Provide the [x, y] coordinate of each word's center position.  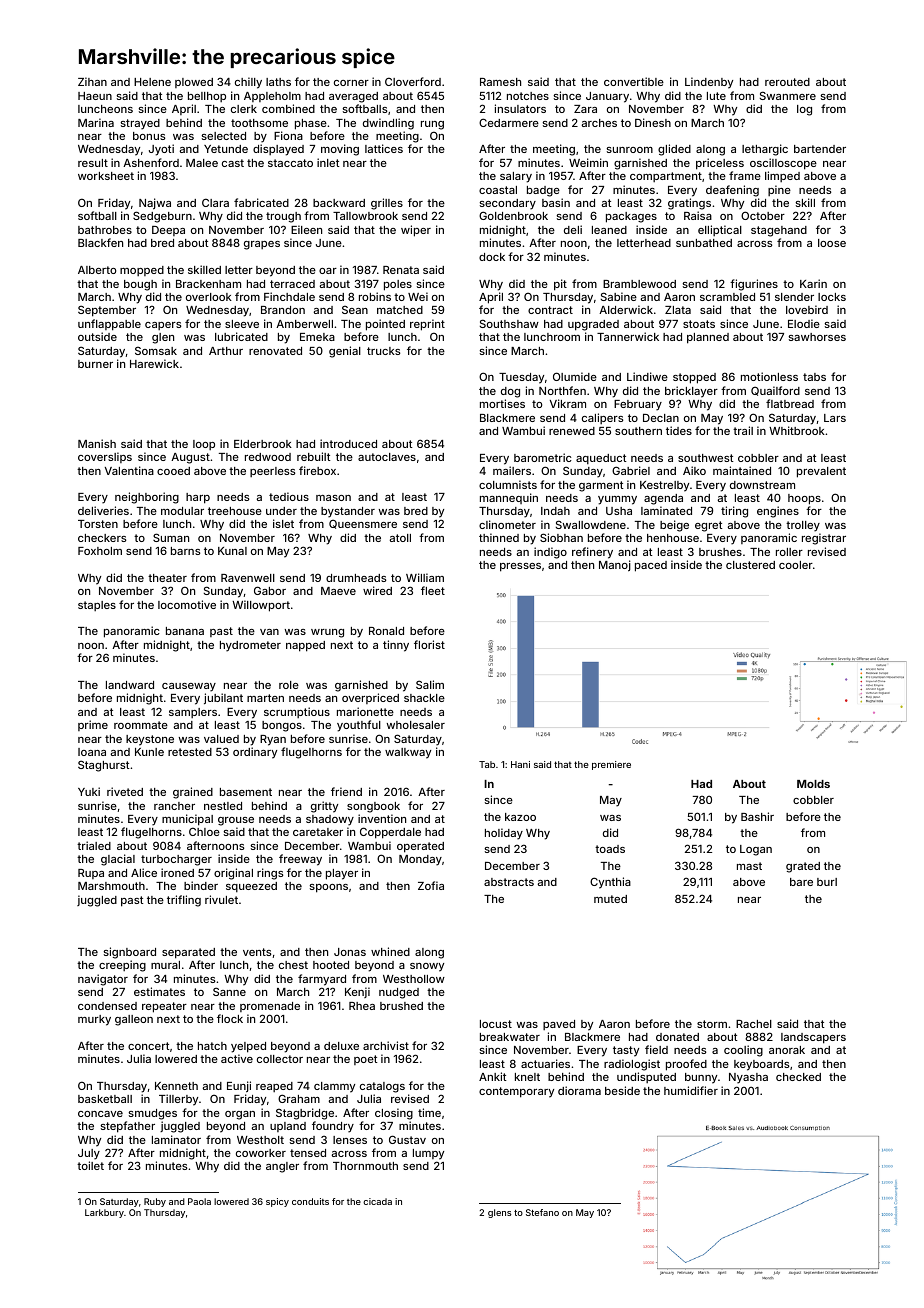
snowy [427, 967]
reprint [427, 325]
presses [520, 567]
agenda [663, 499]
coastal [498, 190]
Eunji [239, 1087]
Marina [96, 122]
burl [827, 882]
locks [832, 297]
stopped [694, 378]
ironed [177, 872]
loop [204, 445]
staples [97, 606]
